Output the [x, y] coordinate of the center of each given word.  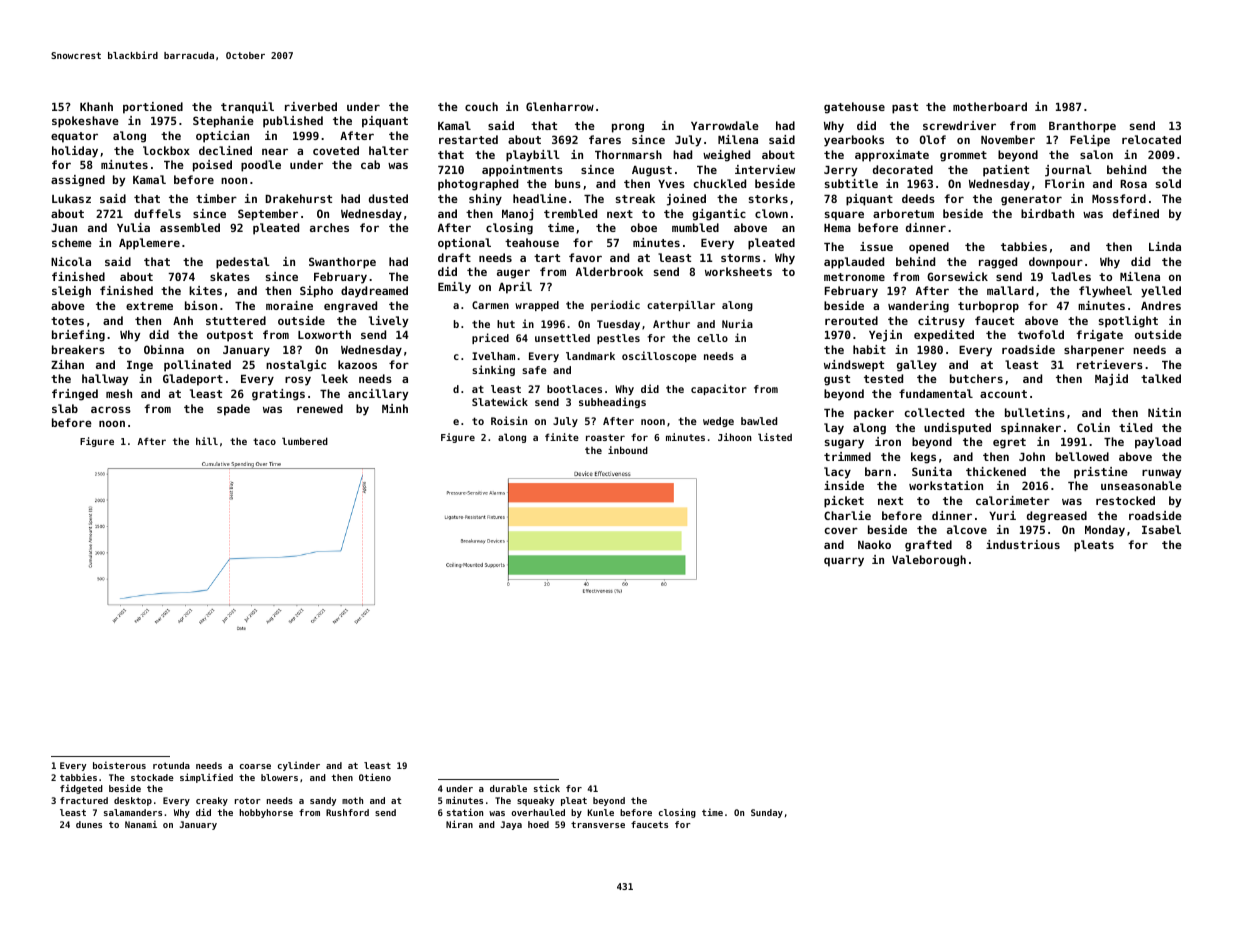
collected [934, 412]
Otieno [375, 777]
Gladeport [193, 380]
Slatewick [500, 401]
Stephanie [223, 122]
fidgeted [81, 789]
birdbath [1047, 213]
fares [605, 139]
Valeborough [929, 561]
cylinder [299, 766]
